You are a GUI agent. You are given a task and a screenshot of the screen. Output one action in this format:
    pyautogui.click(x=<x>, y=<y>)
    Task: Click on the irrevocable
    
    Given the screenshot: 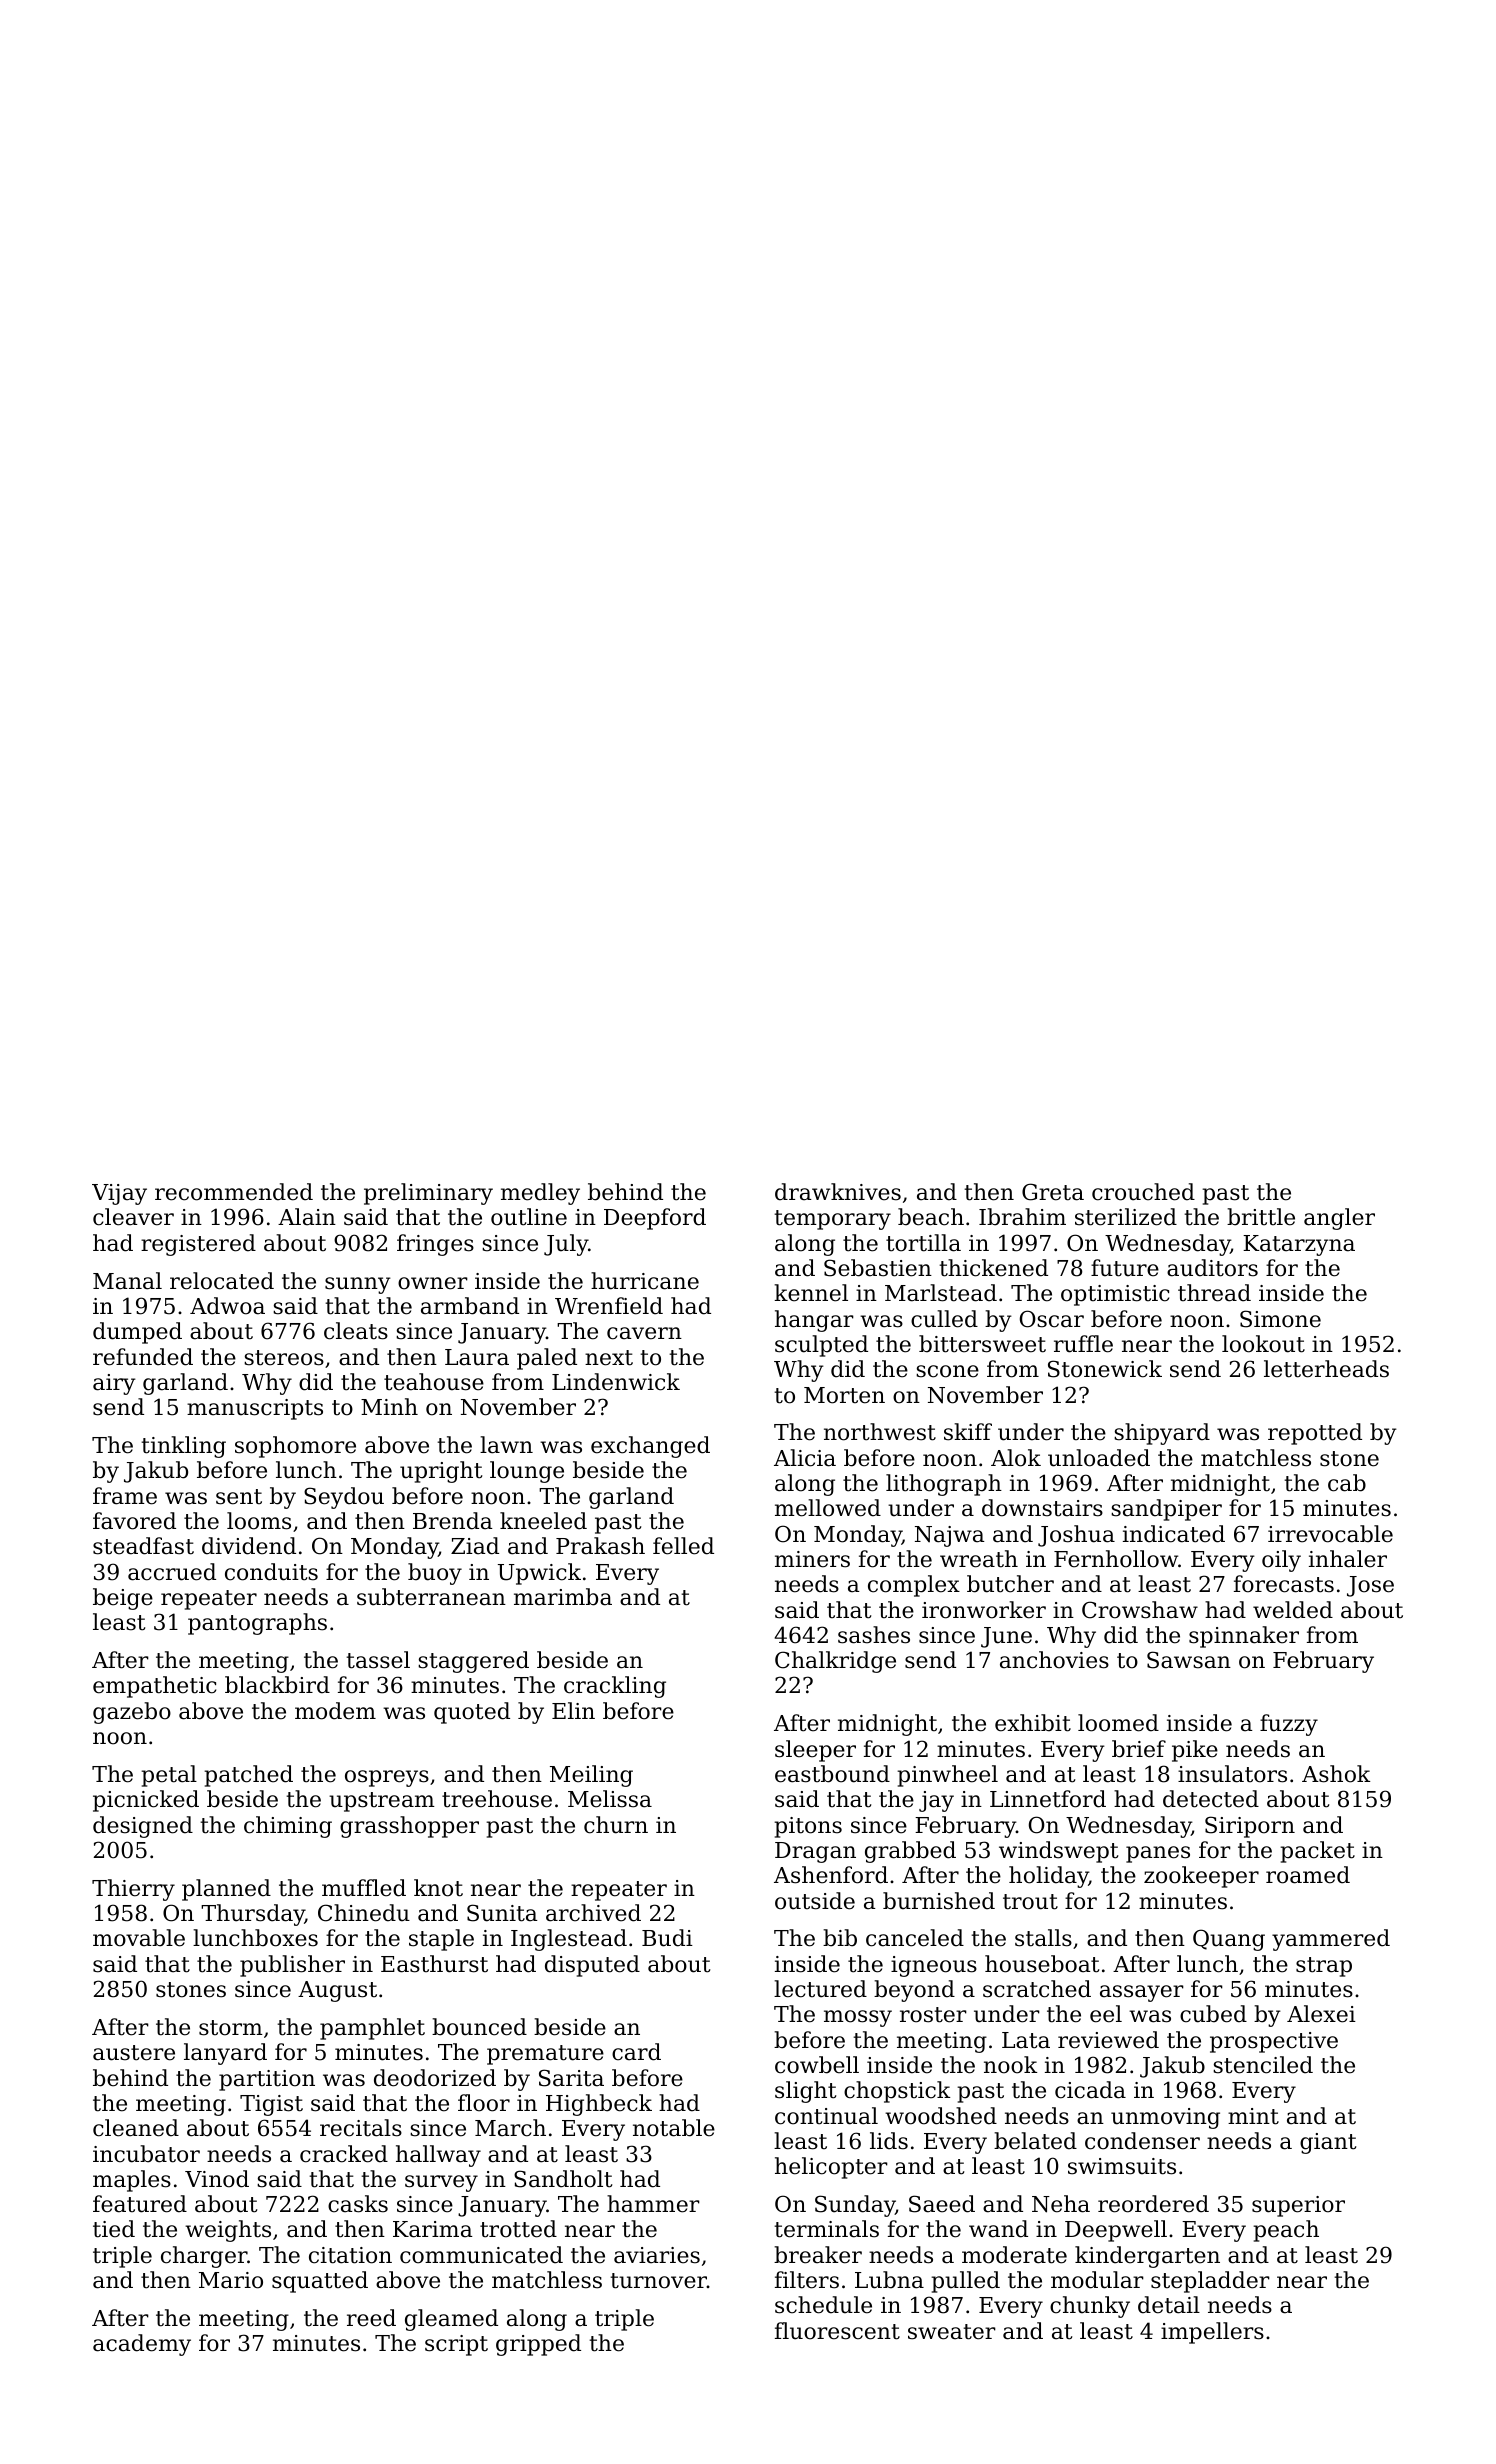 What is the action you would take?
    pyautogui.click(x=1330, y=1534)
